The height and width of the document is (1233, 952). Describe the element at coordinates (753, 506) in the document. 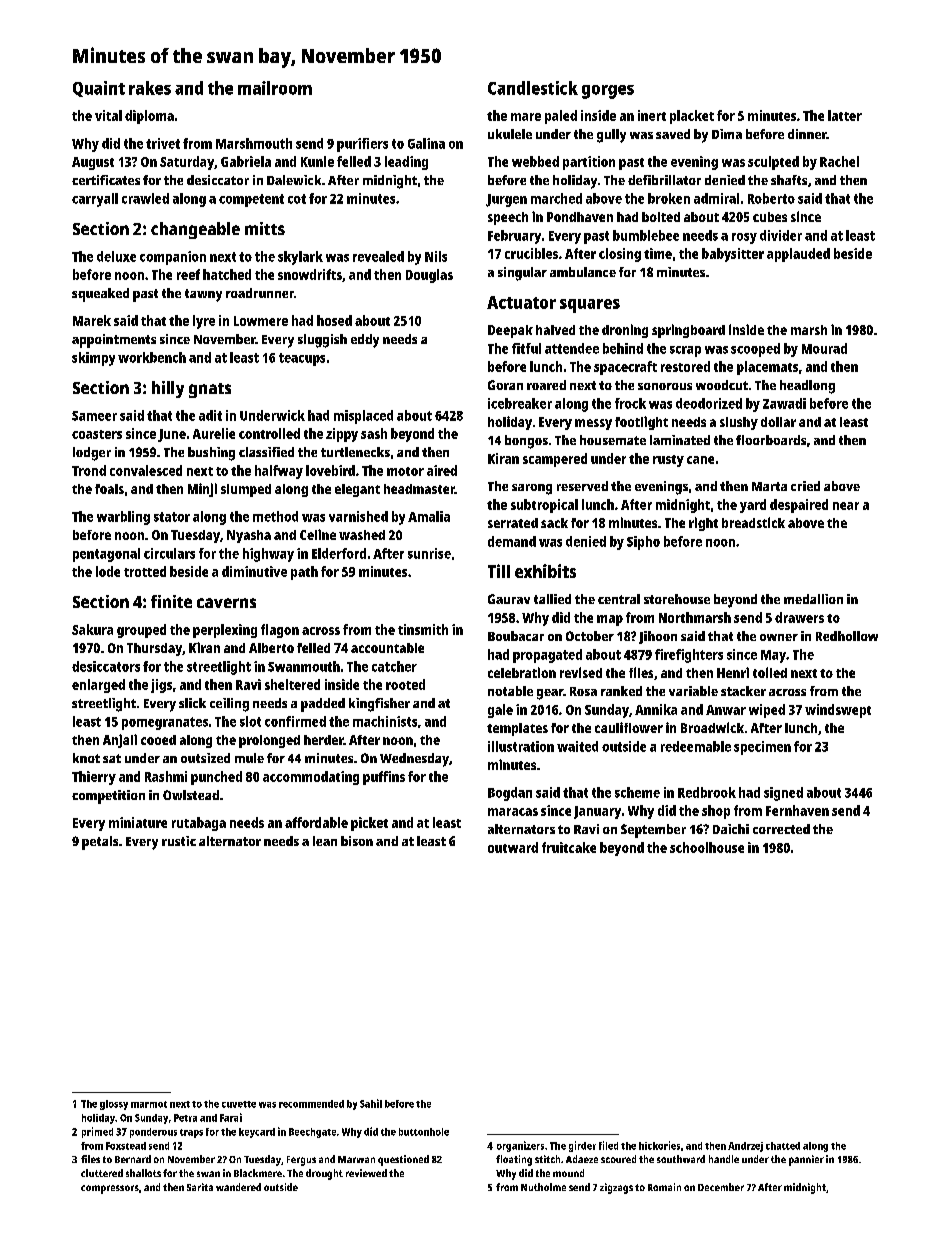

I see `yard` at that location.
